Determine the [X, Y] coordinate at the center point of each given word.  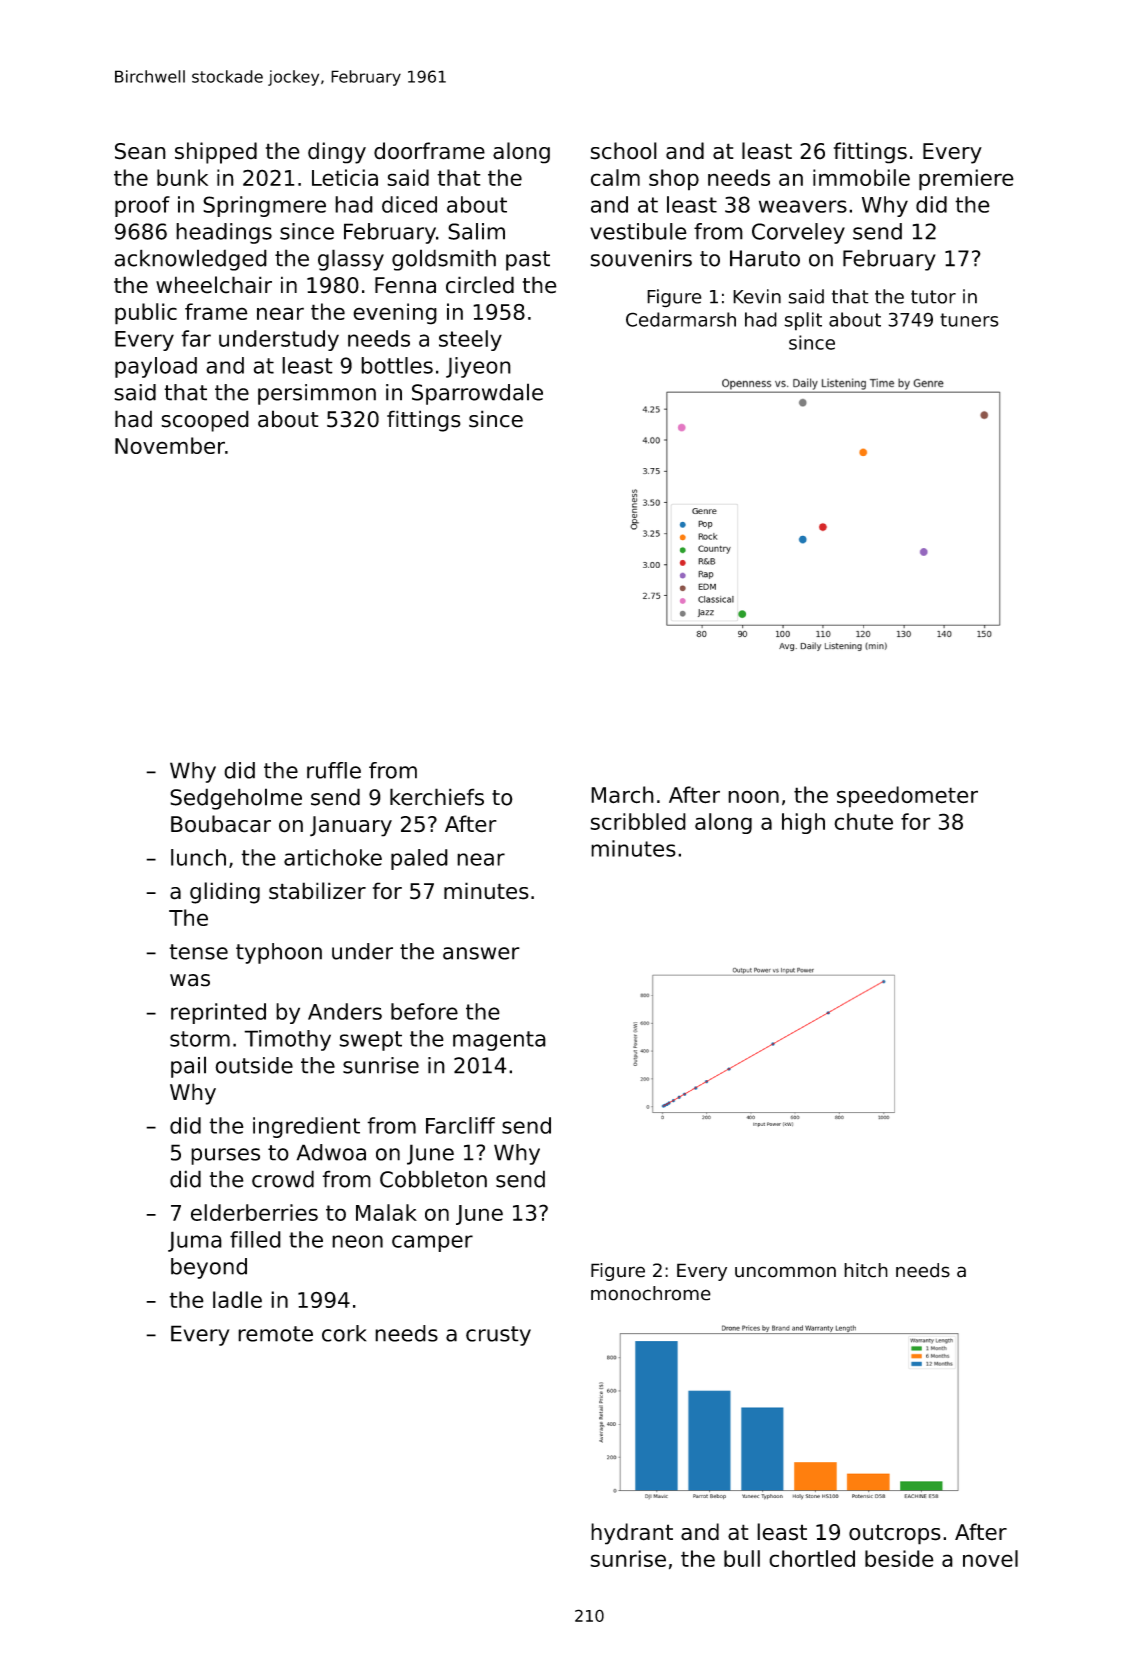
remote [275, 1334]
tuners [969, 320]
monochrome [651, 1293]
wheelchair [214, 285]
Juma [195, 1241]
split [803, 321]
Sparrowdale [477, 394]
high [803, 823]
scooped [205, 421]
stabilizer [317, 891]
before [424, 1011]
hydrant [632, 1534]
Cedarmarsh [681, 319]
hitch [866, 1270]
